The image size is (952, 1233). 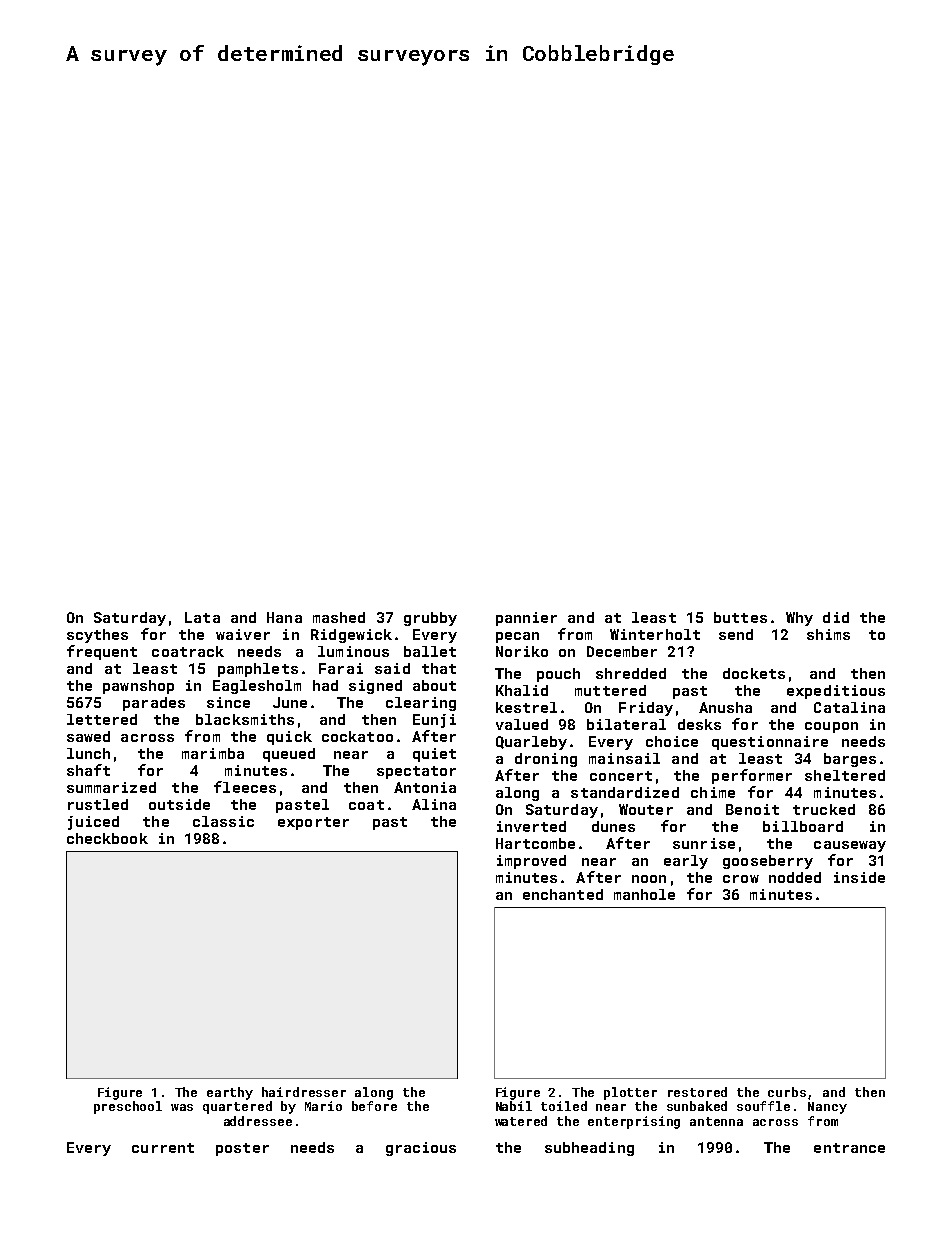 What do you see at coordinates (531, 826) in the screenshot?
I see `inverted` at bounding box center [531, 826].
